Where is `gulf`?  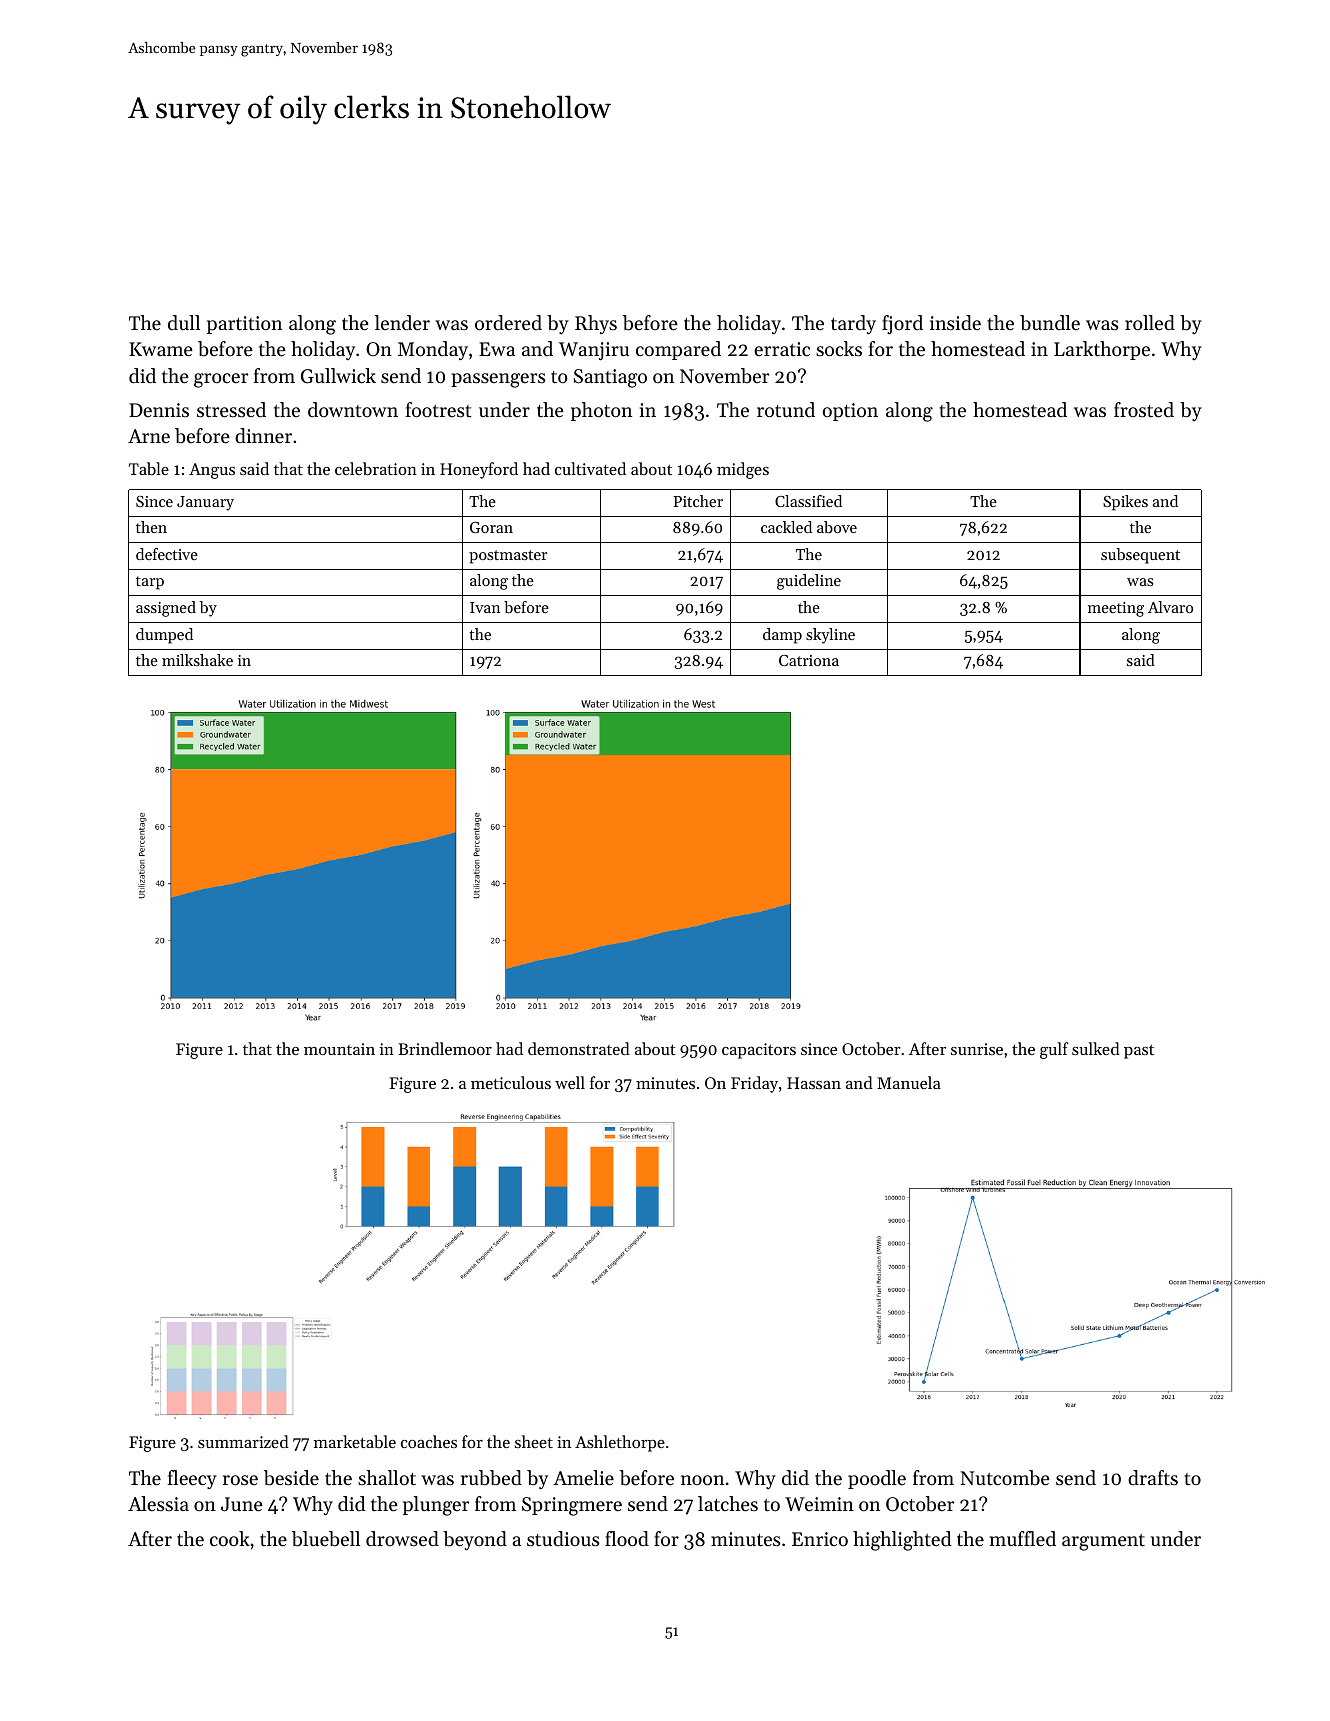
gulf is located at coordinates (1054, 1050).
